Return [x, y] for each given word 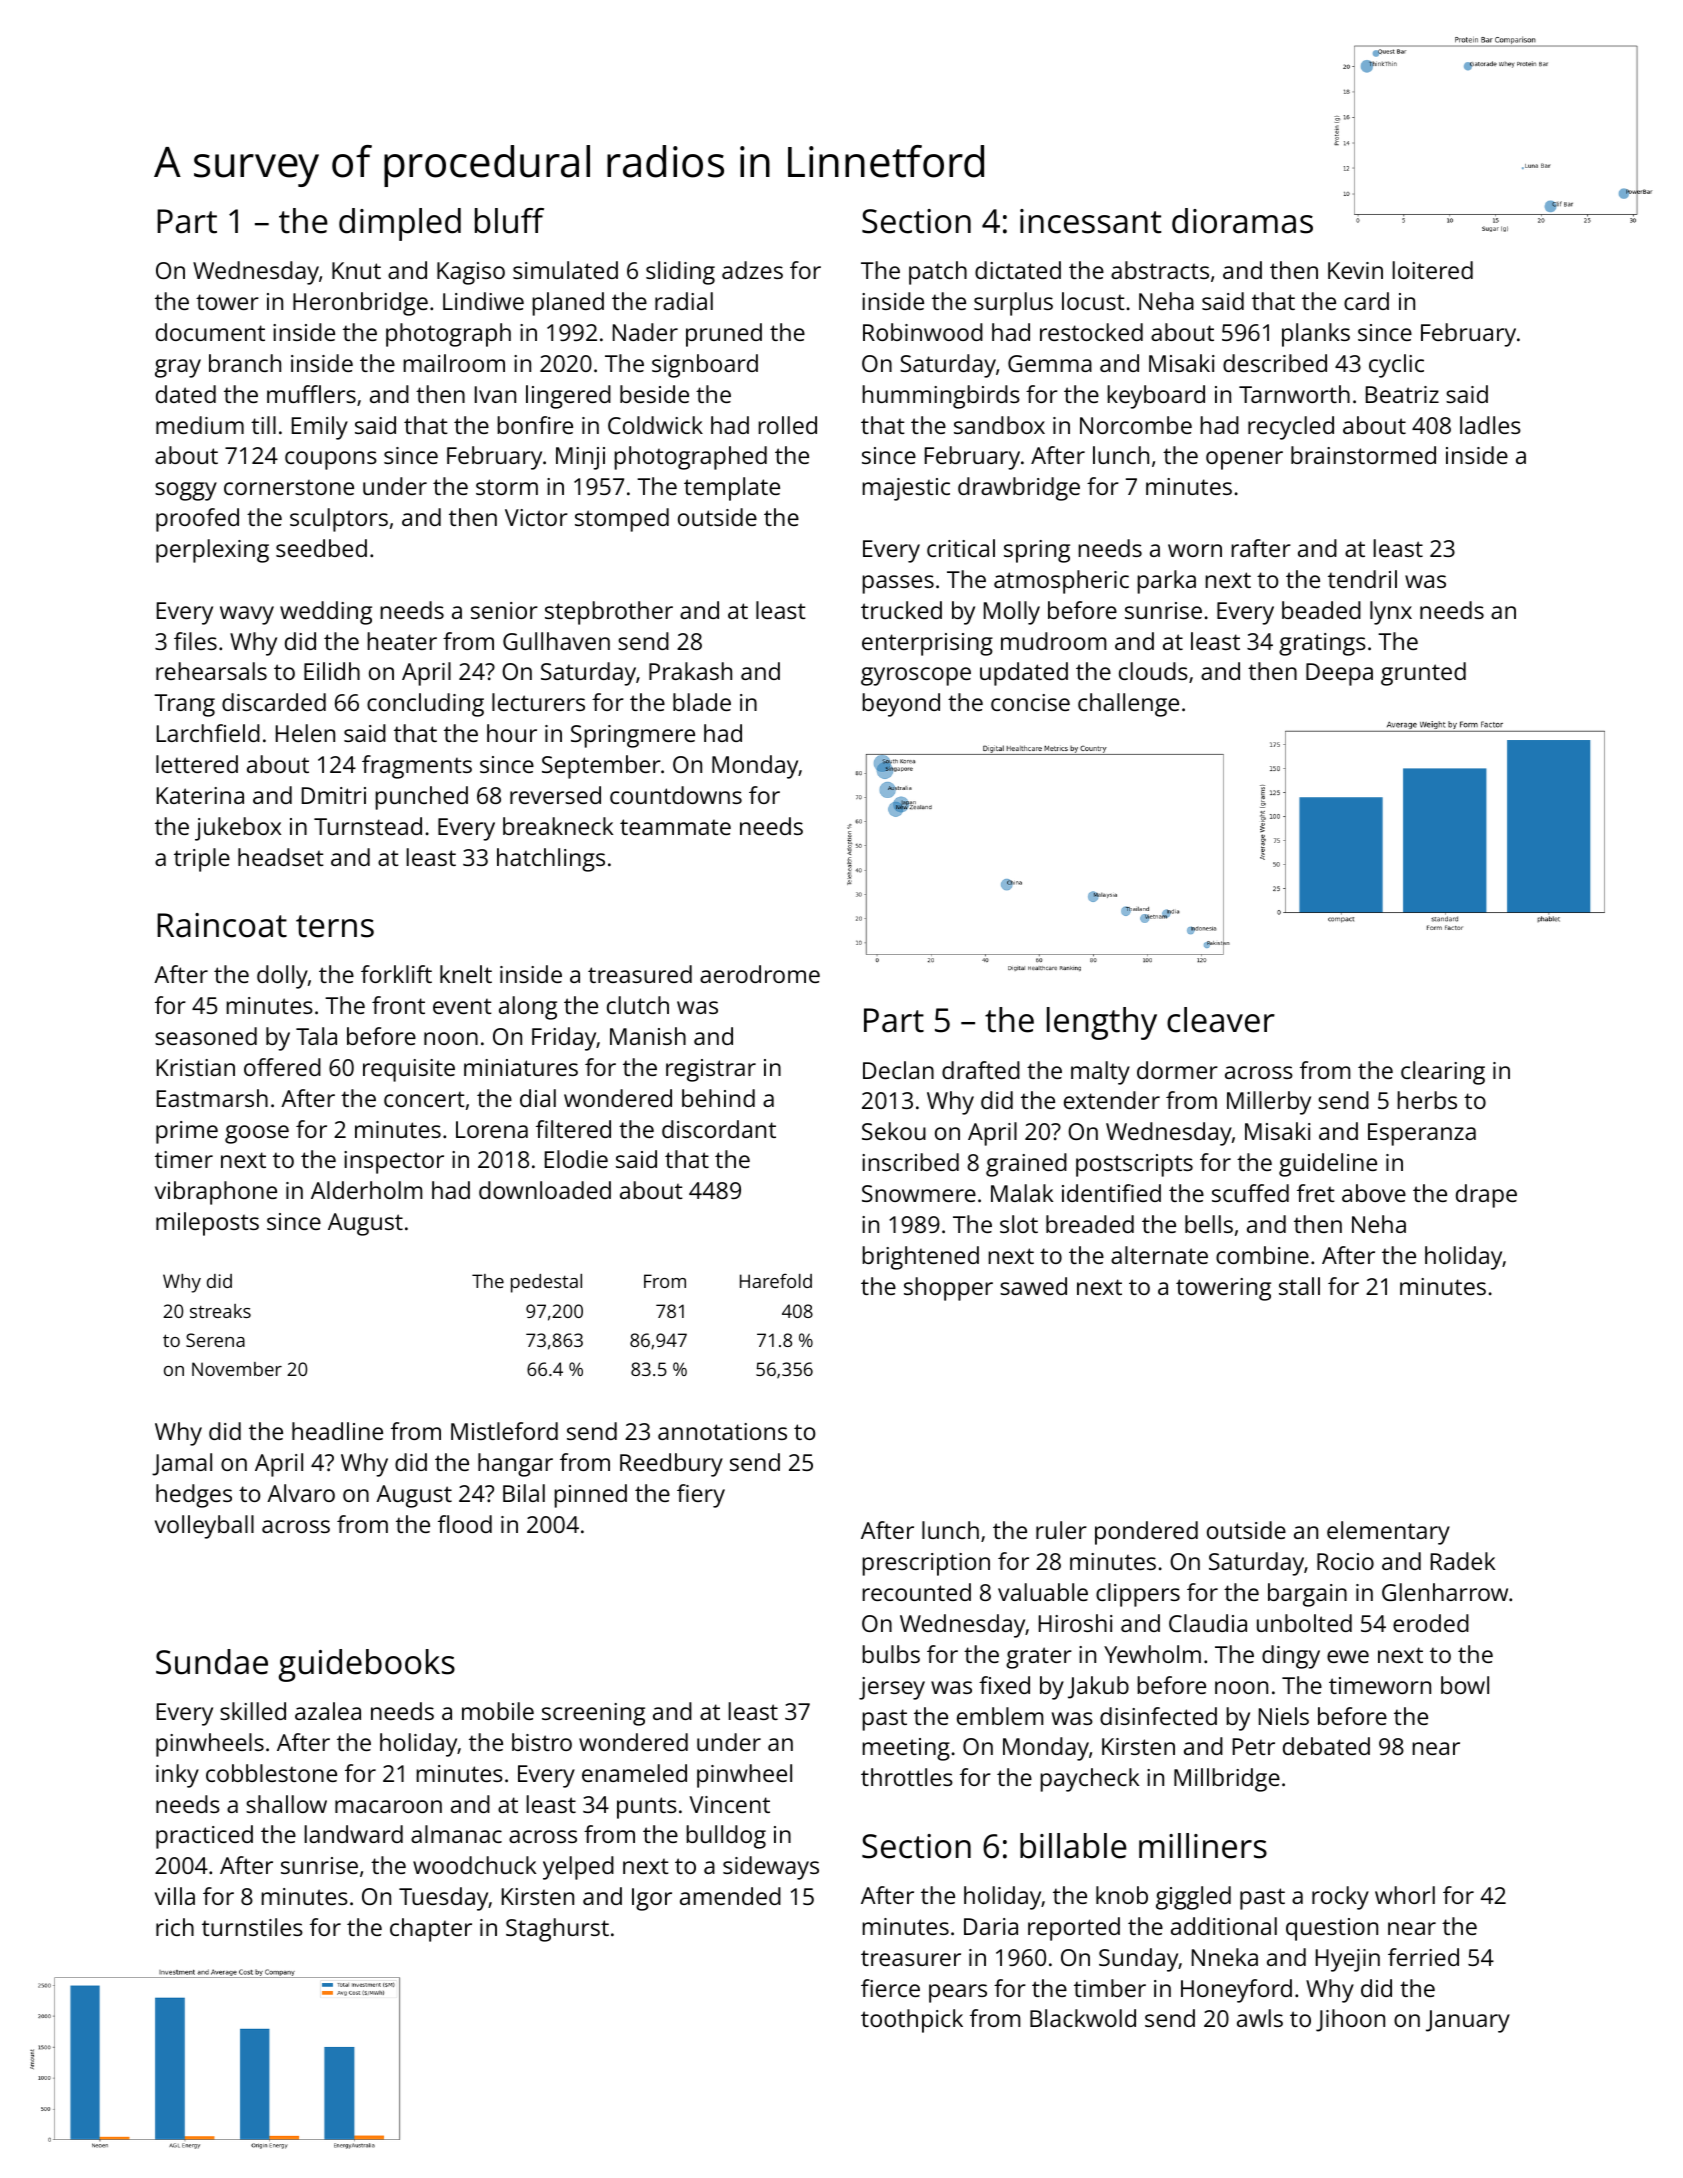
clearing [1443, 1073]
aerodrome [760, 974]
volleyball [204, 1527]
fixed [1004, 1685]
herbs [1427, 1100]
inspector [394, 1162]
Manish [648, 1036]
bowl [1465, 1685]
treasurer [911, 1958]
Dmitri [334, 795]
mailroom [454, 363]
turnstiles [252, 1927]
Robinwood [923, 332]
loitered [1432, 270]
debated [1326, 1746]
